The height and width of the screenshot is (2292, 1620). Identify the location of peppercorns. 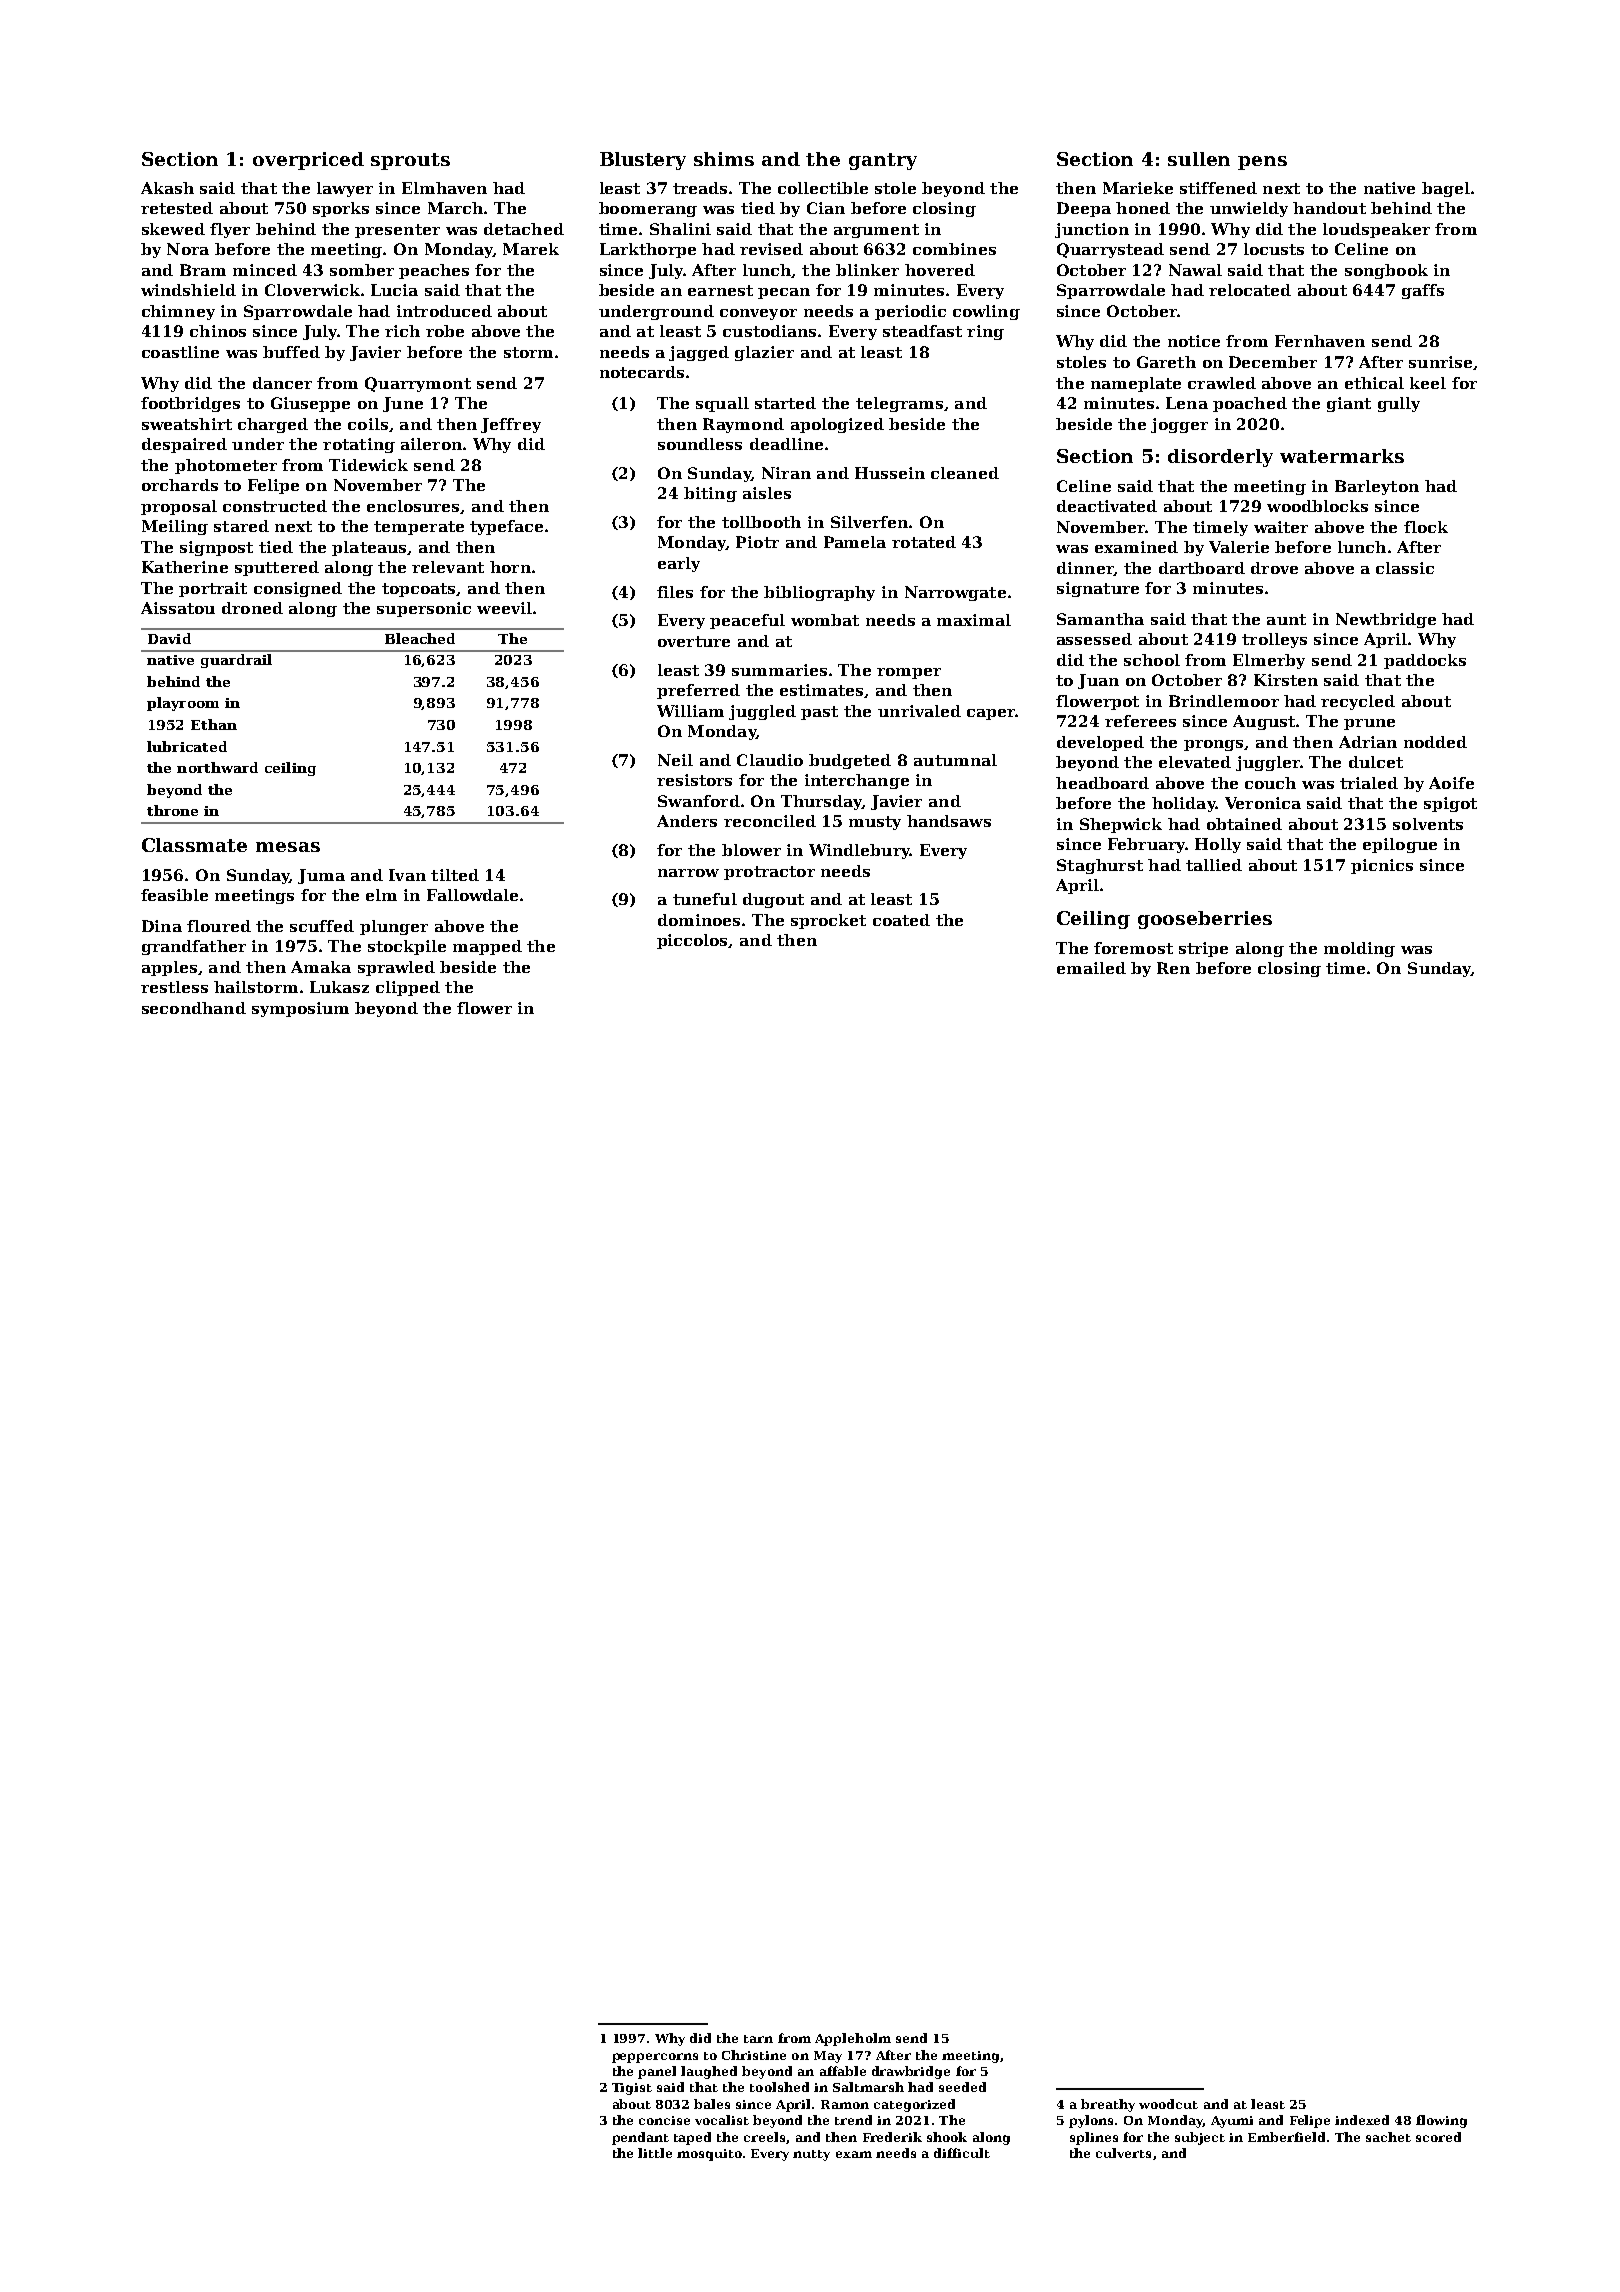
(655, 2058).
